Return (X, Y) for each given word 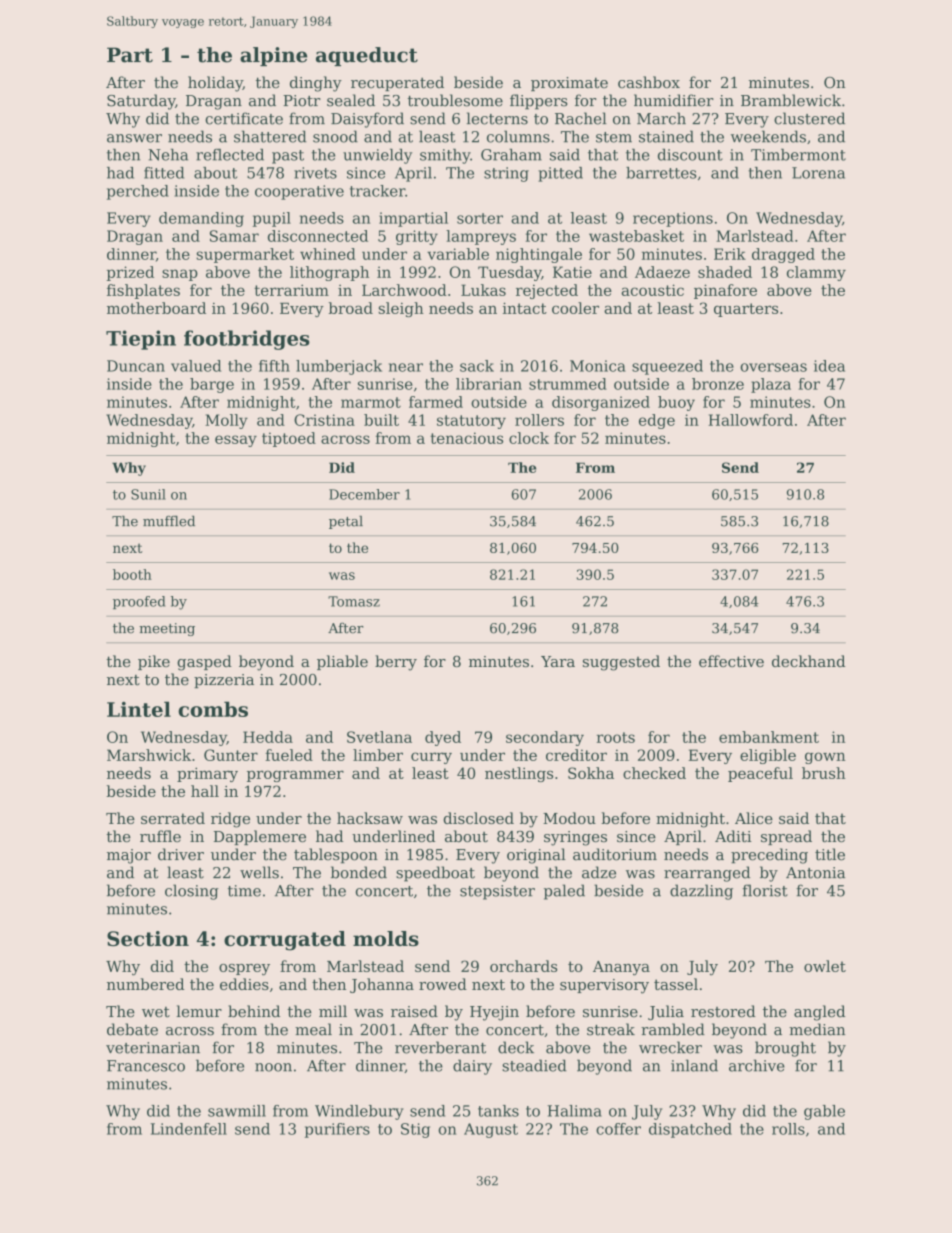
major (129, 856)
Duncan (136, 366)
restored (723, 1011)
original (536, 856)
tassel (676, 984)
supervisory (604, 986)
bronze (718, 384)
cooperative (299, 192)
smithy (445, 156)
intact (525, 308)
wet (156, 1012)
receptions (673, 219)
